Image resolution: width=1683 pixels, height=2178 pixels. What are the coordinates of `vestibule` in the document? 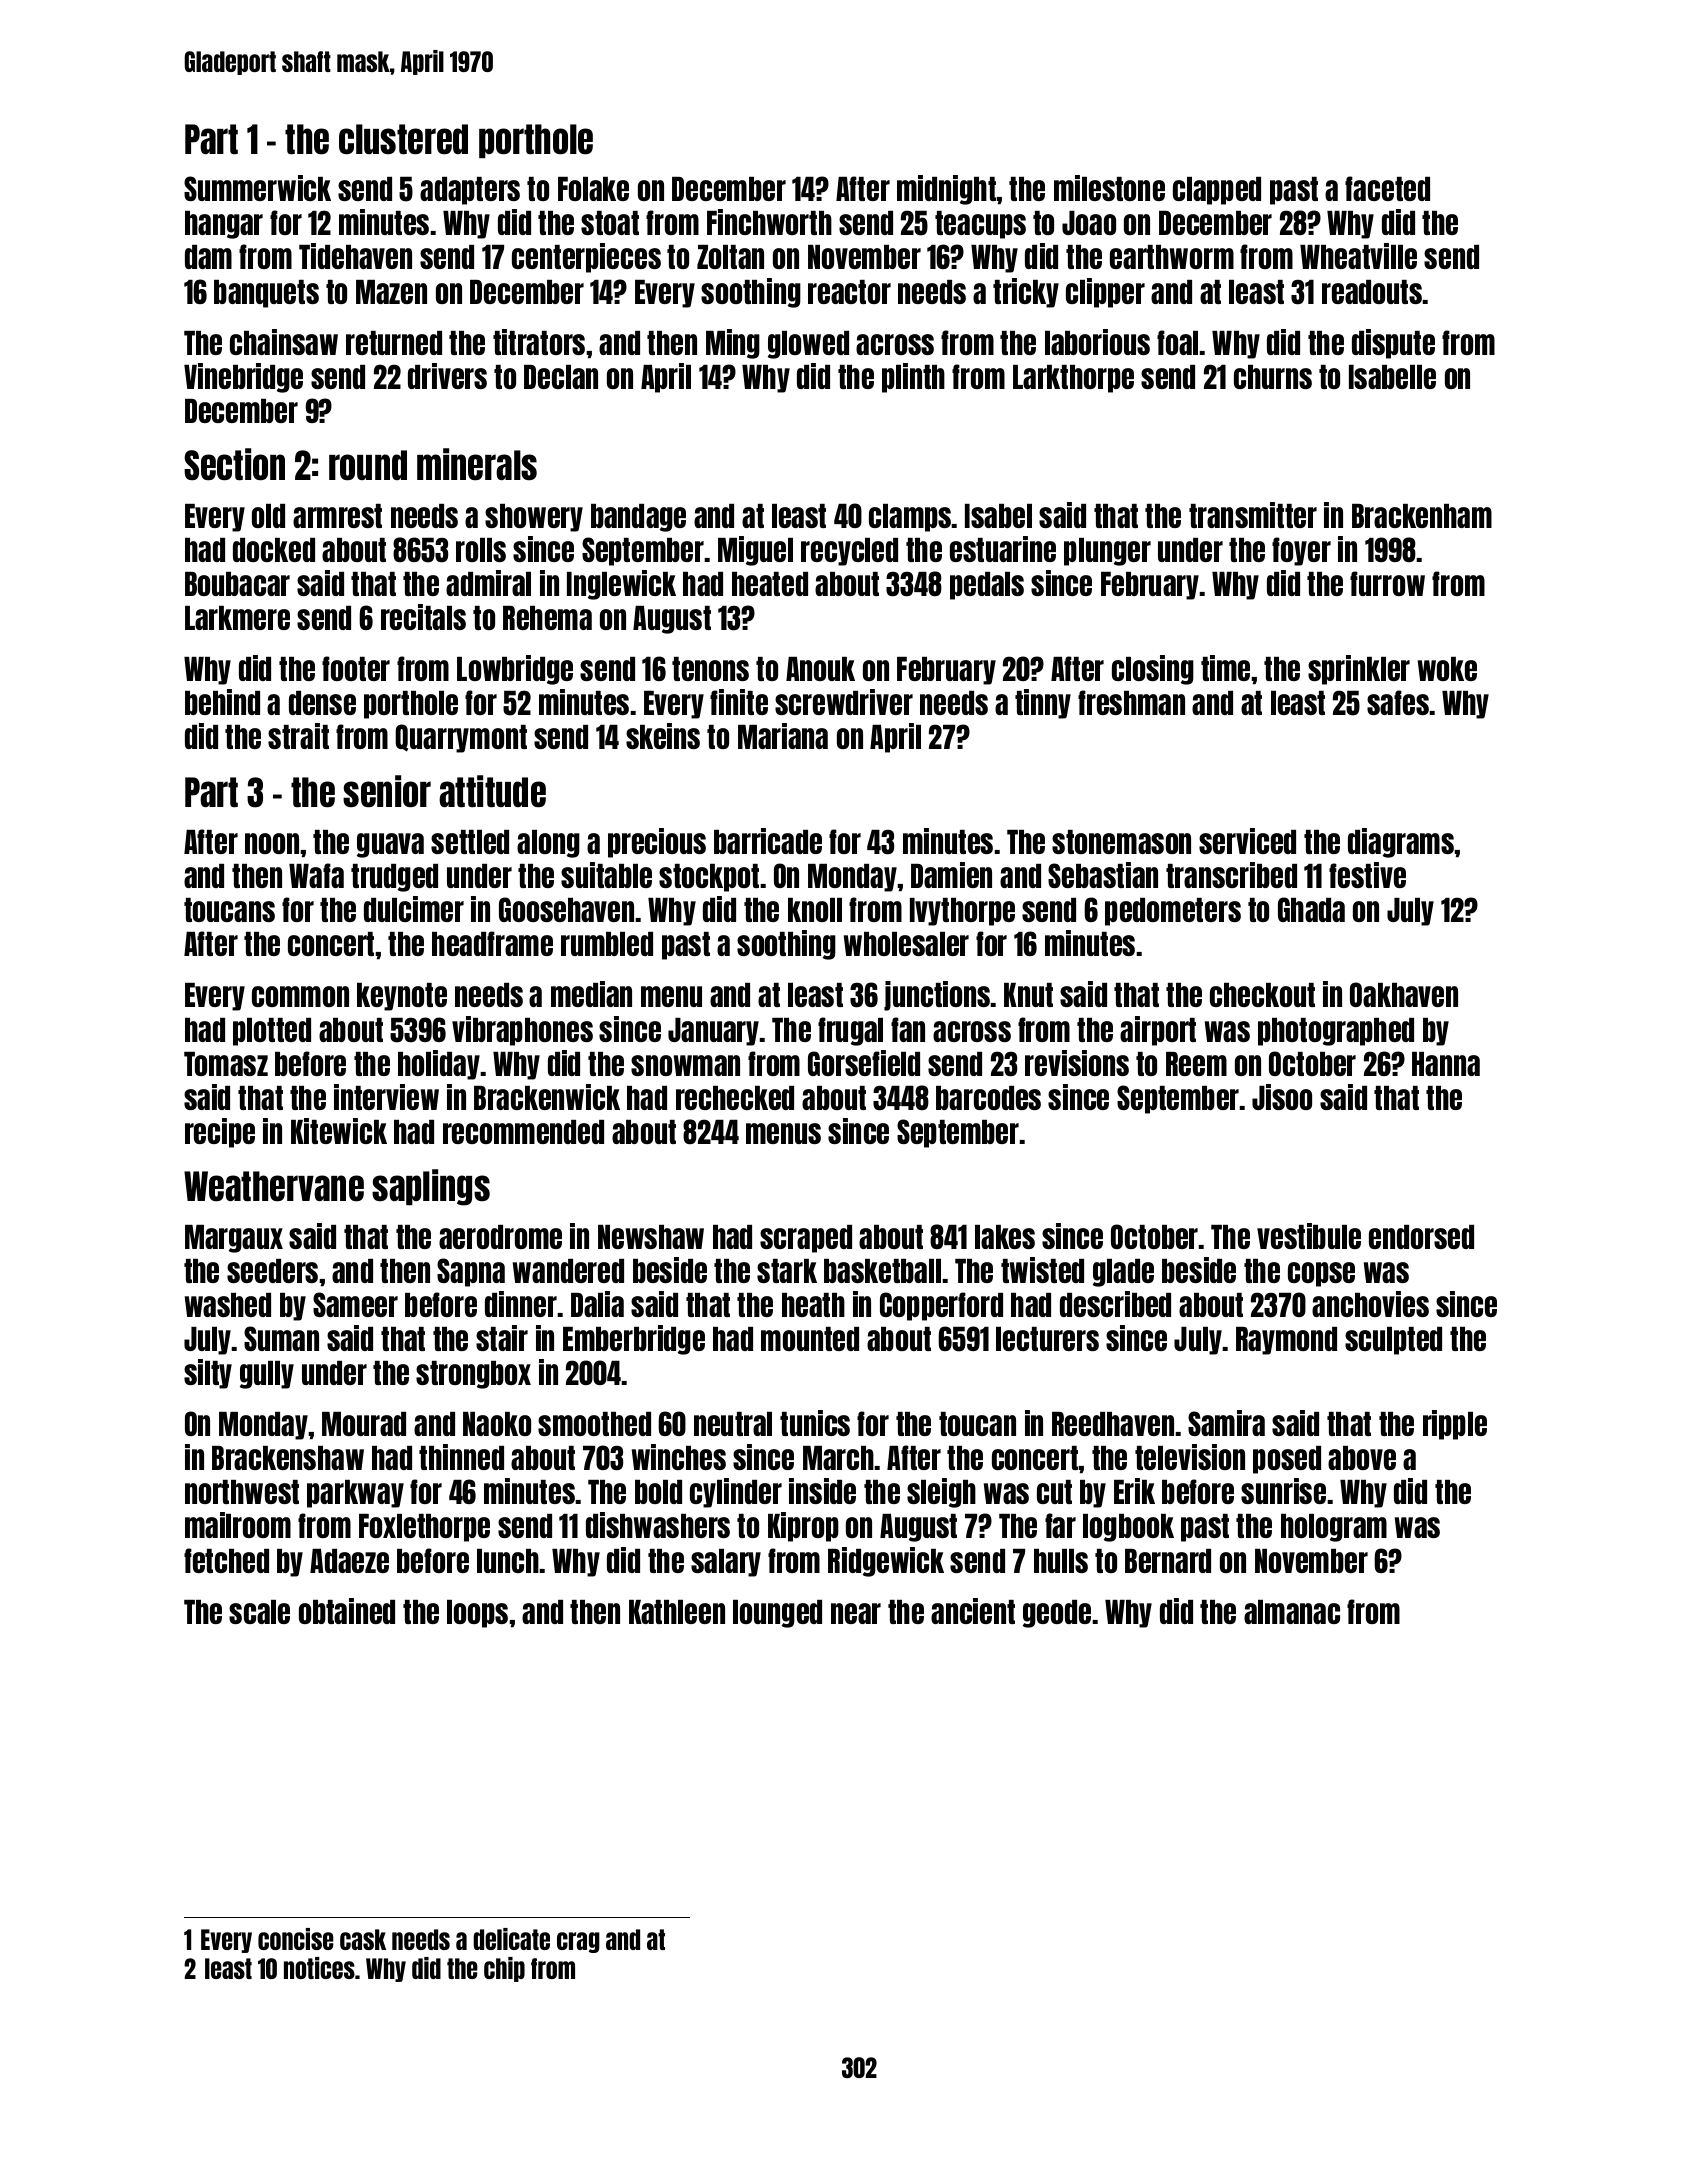 It's located at (1309, 1236).
